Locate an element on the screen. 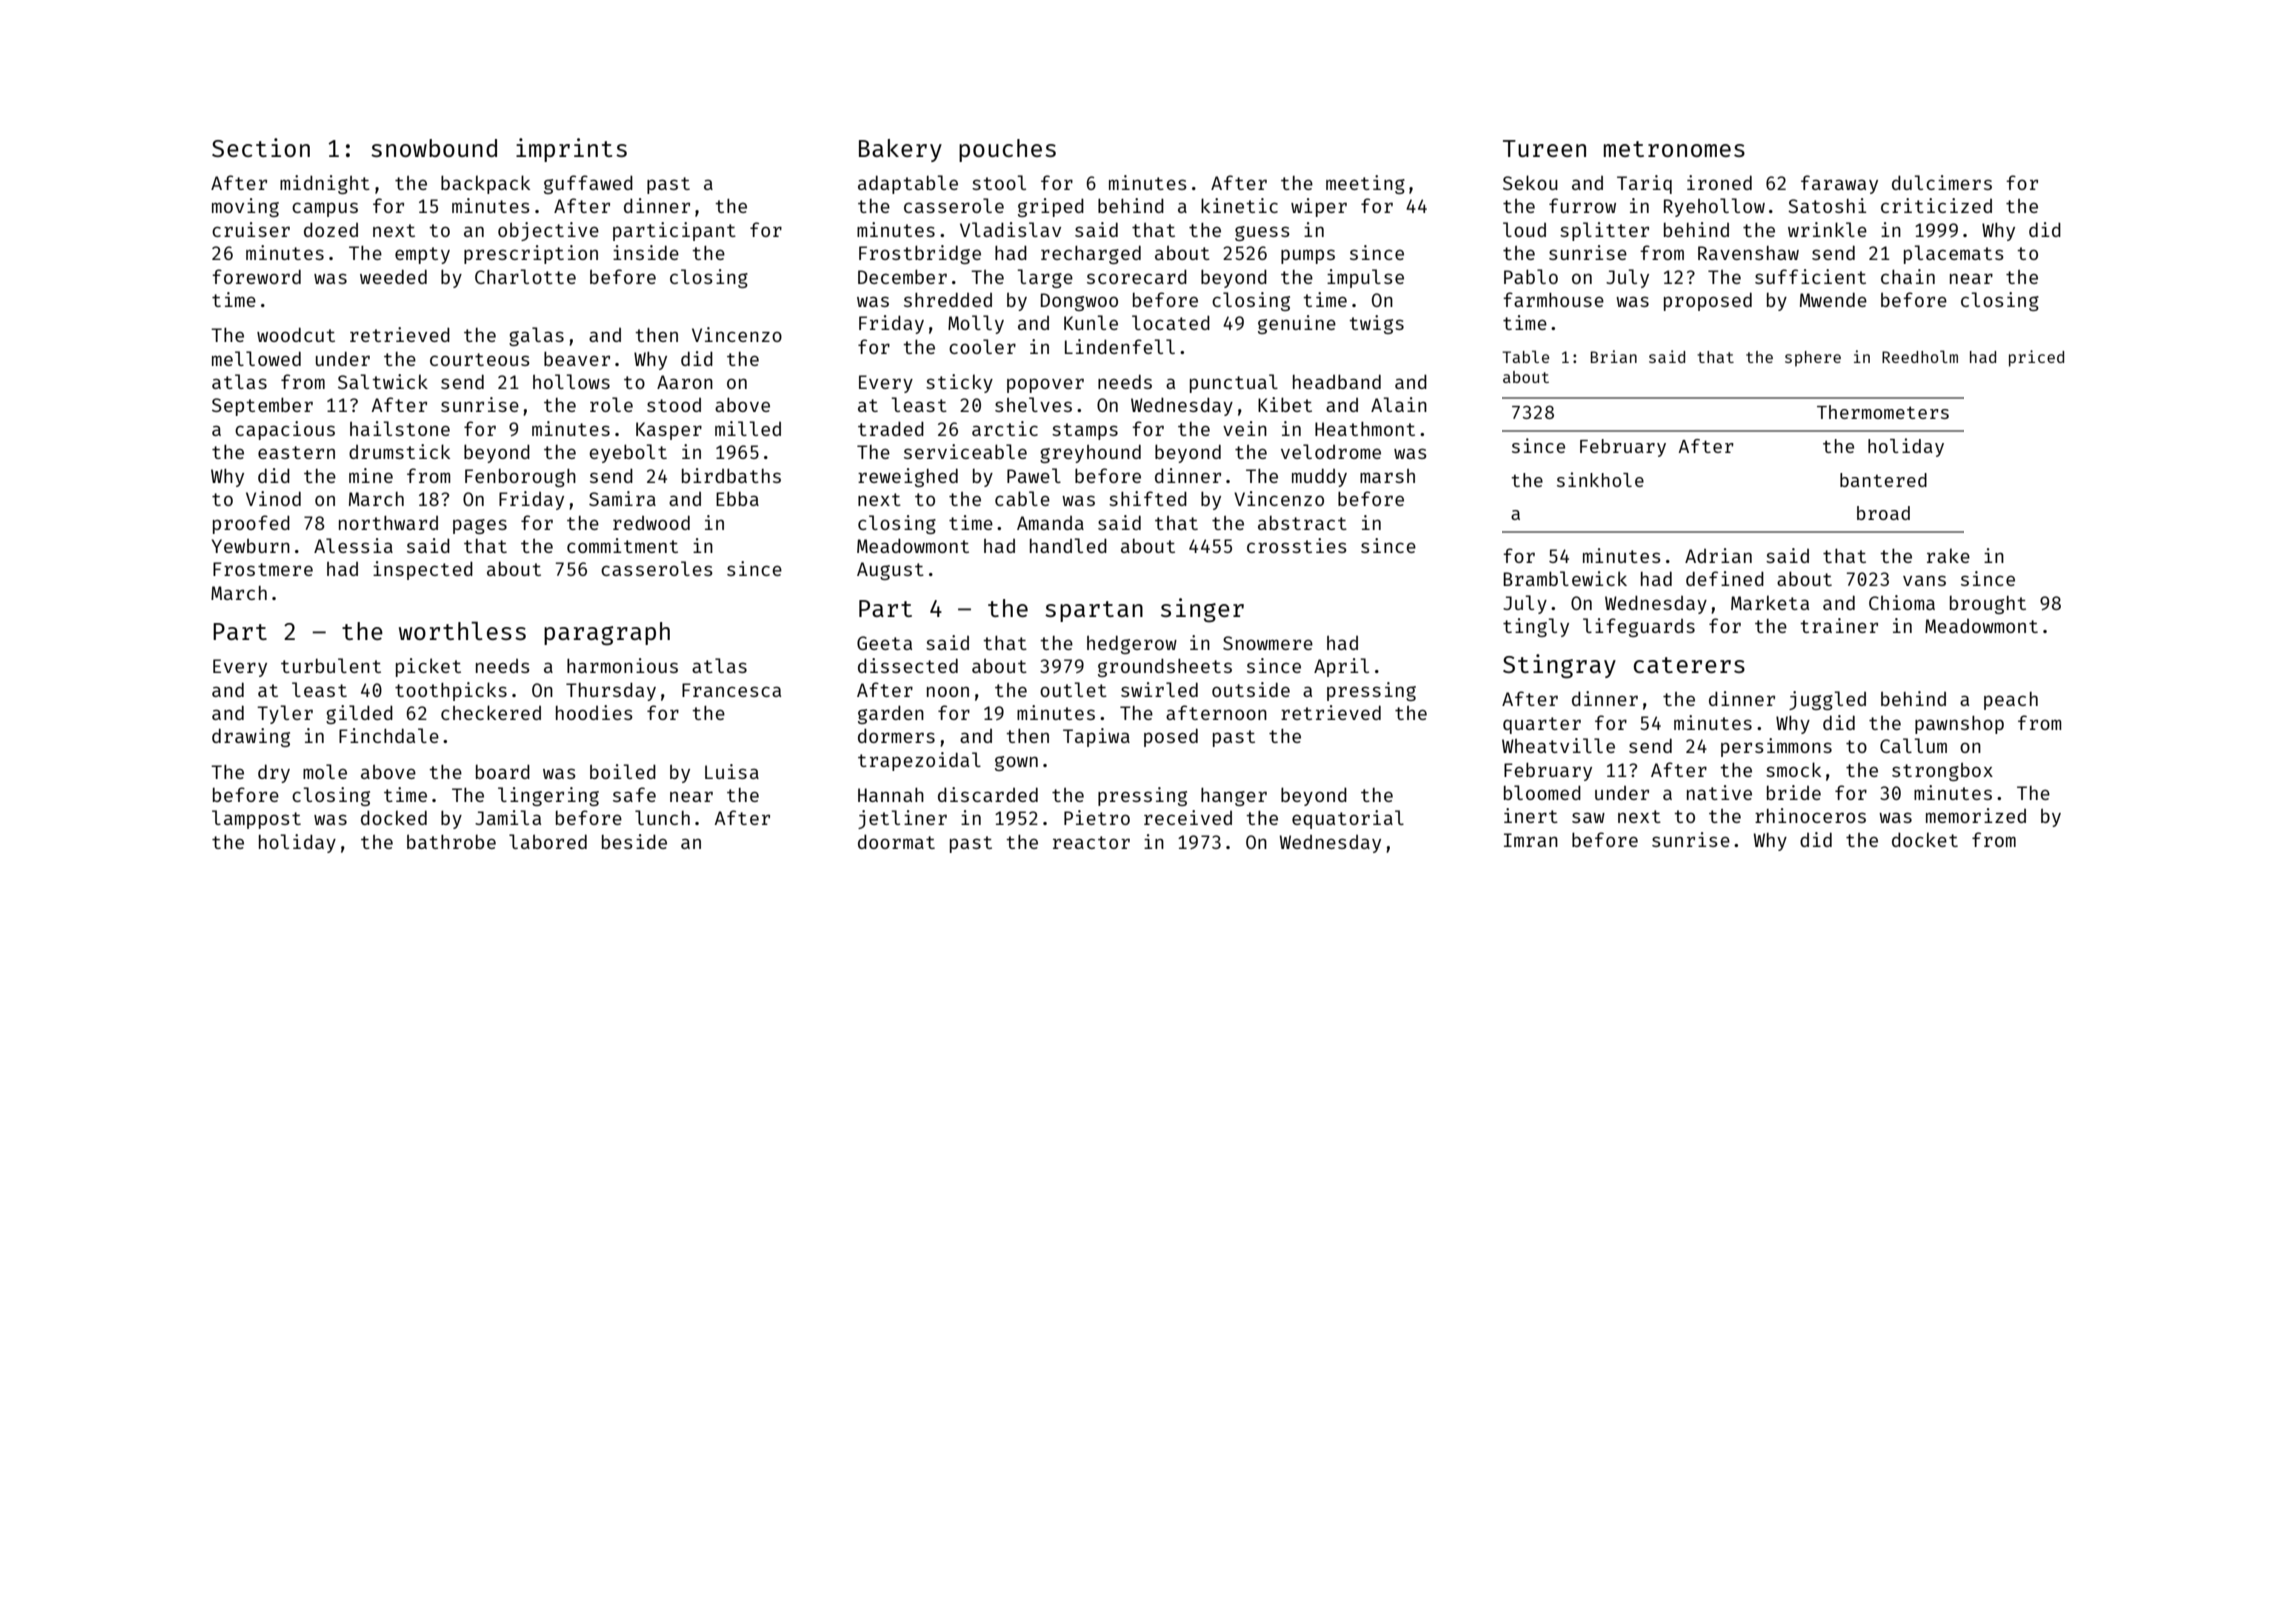 The image size is (2292, 1620). outside is located at coordinates (1251, 689).
